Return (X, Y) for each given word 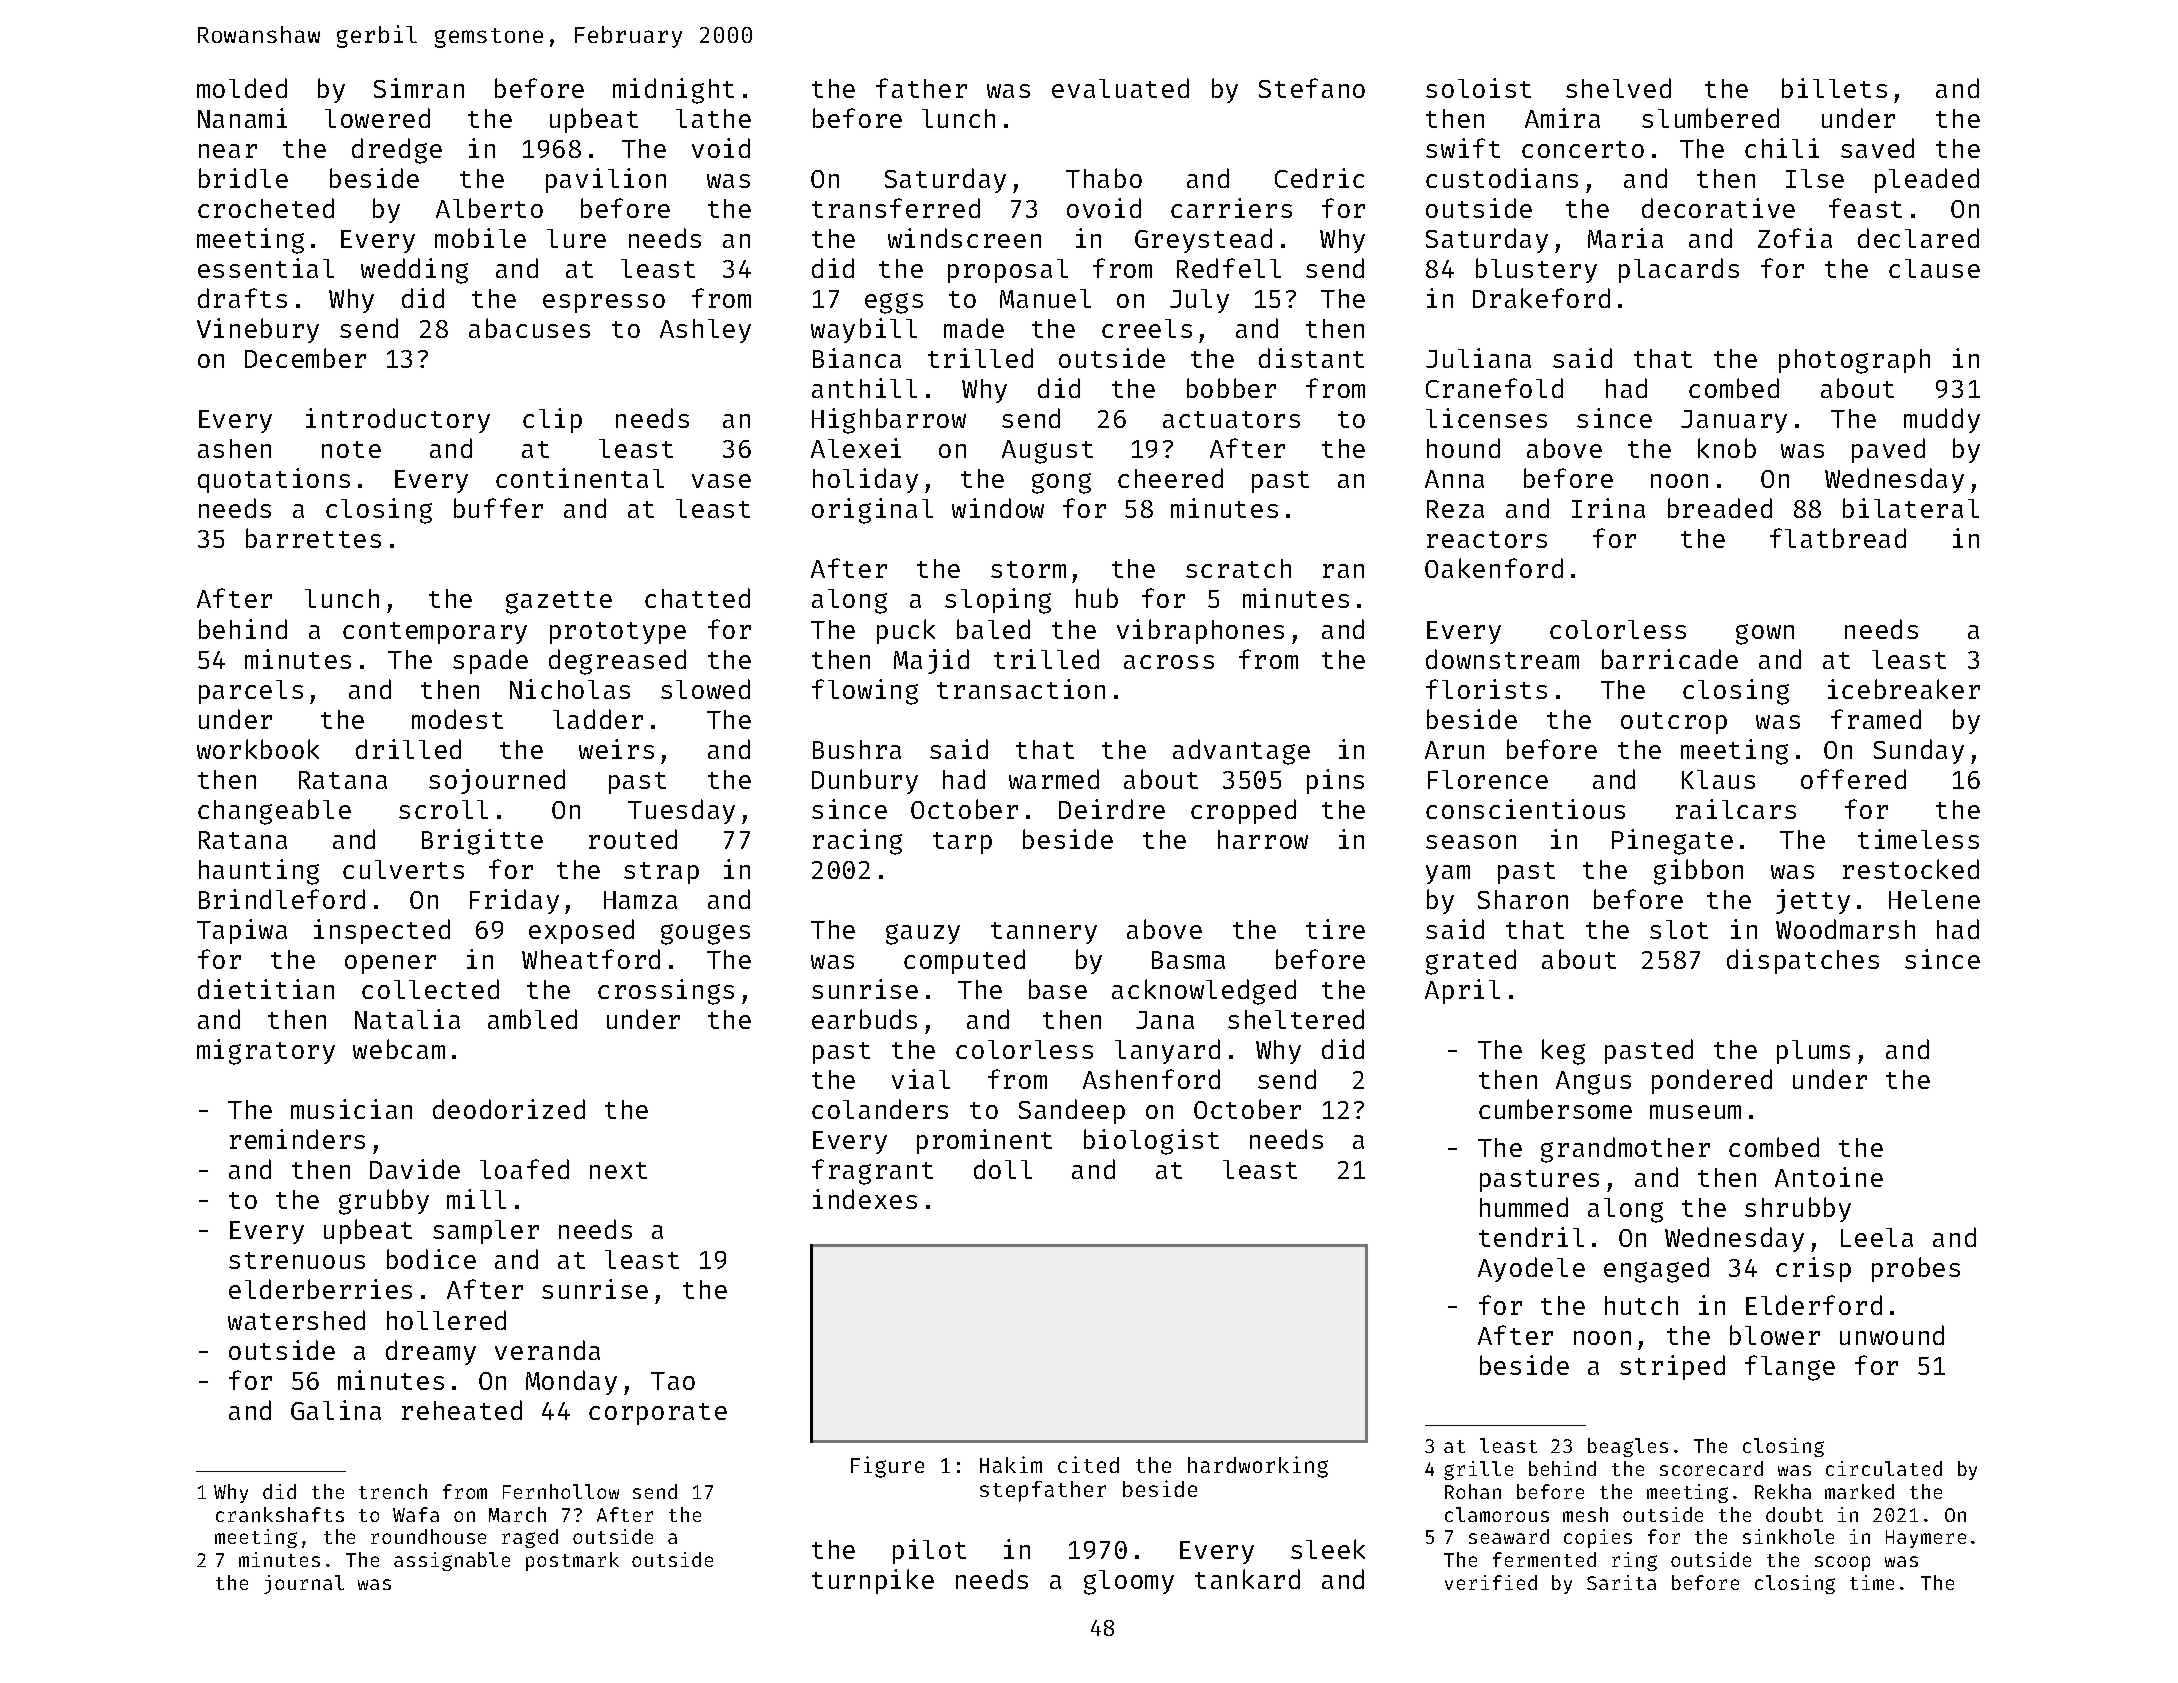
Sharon (1523, 899)
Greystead (1203, 240)
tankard (1247, 1579)
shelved (1618, 88)
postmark (572, 1561)
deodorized (509, 1109)
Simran (419, 88)
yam (1448, 874)
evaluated (1120, 88)
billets (1834, 88)
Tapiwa (242, 931)
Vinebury (258, 330)
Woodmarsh (1845, 929)
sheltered (1296, 1019)
